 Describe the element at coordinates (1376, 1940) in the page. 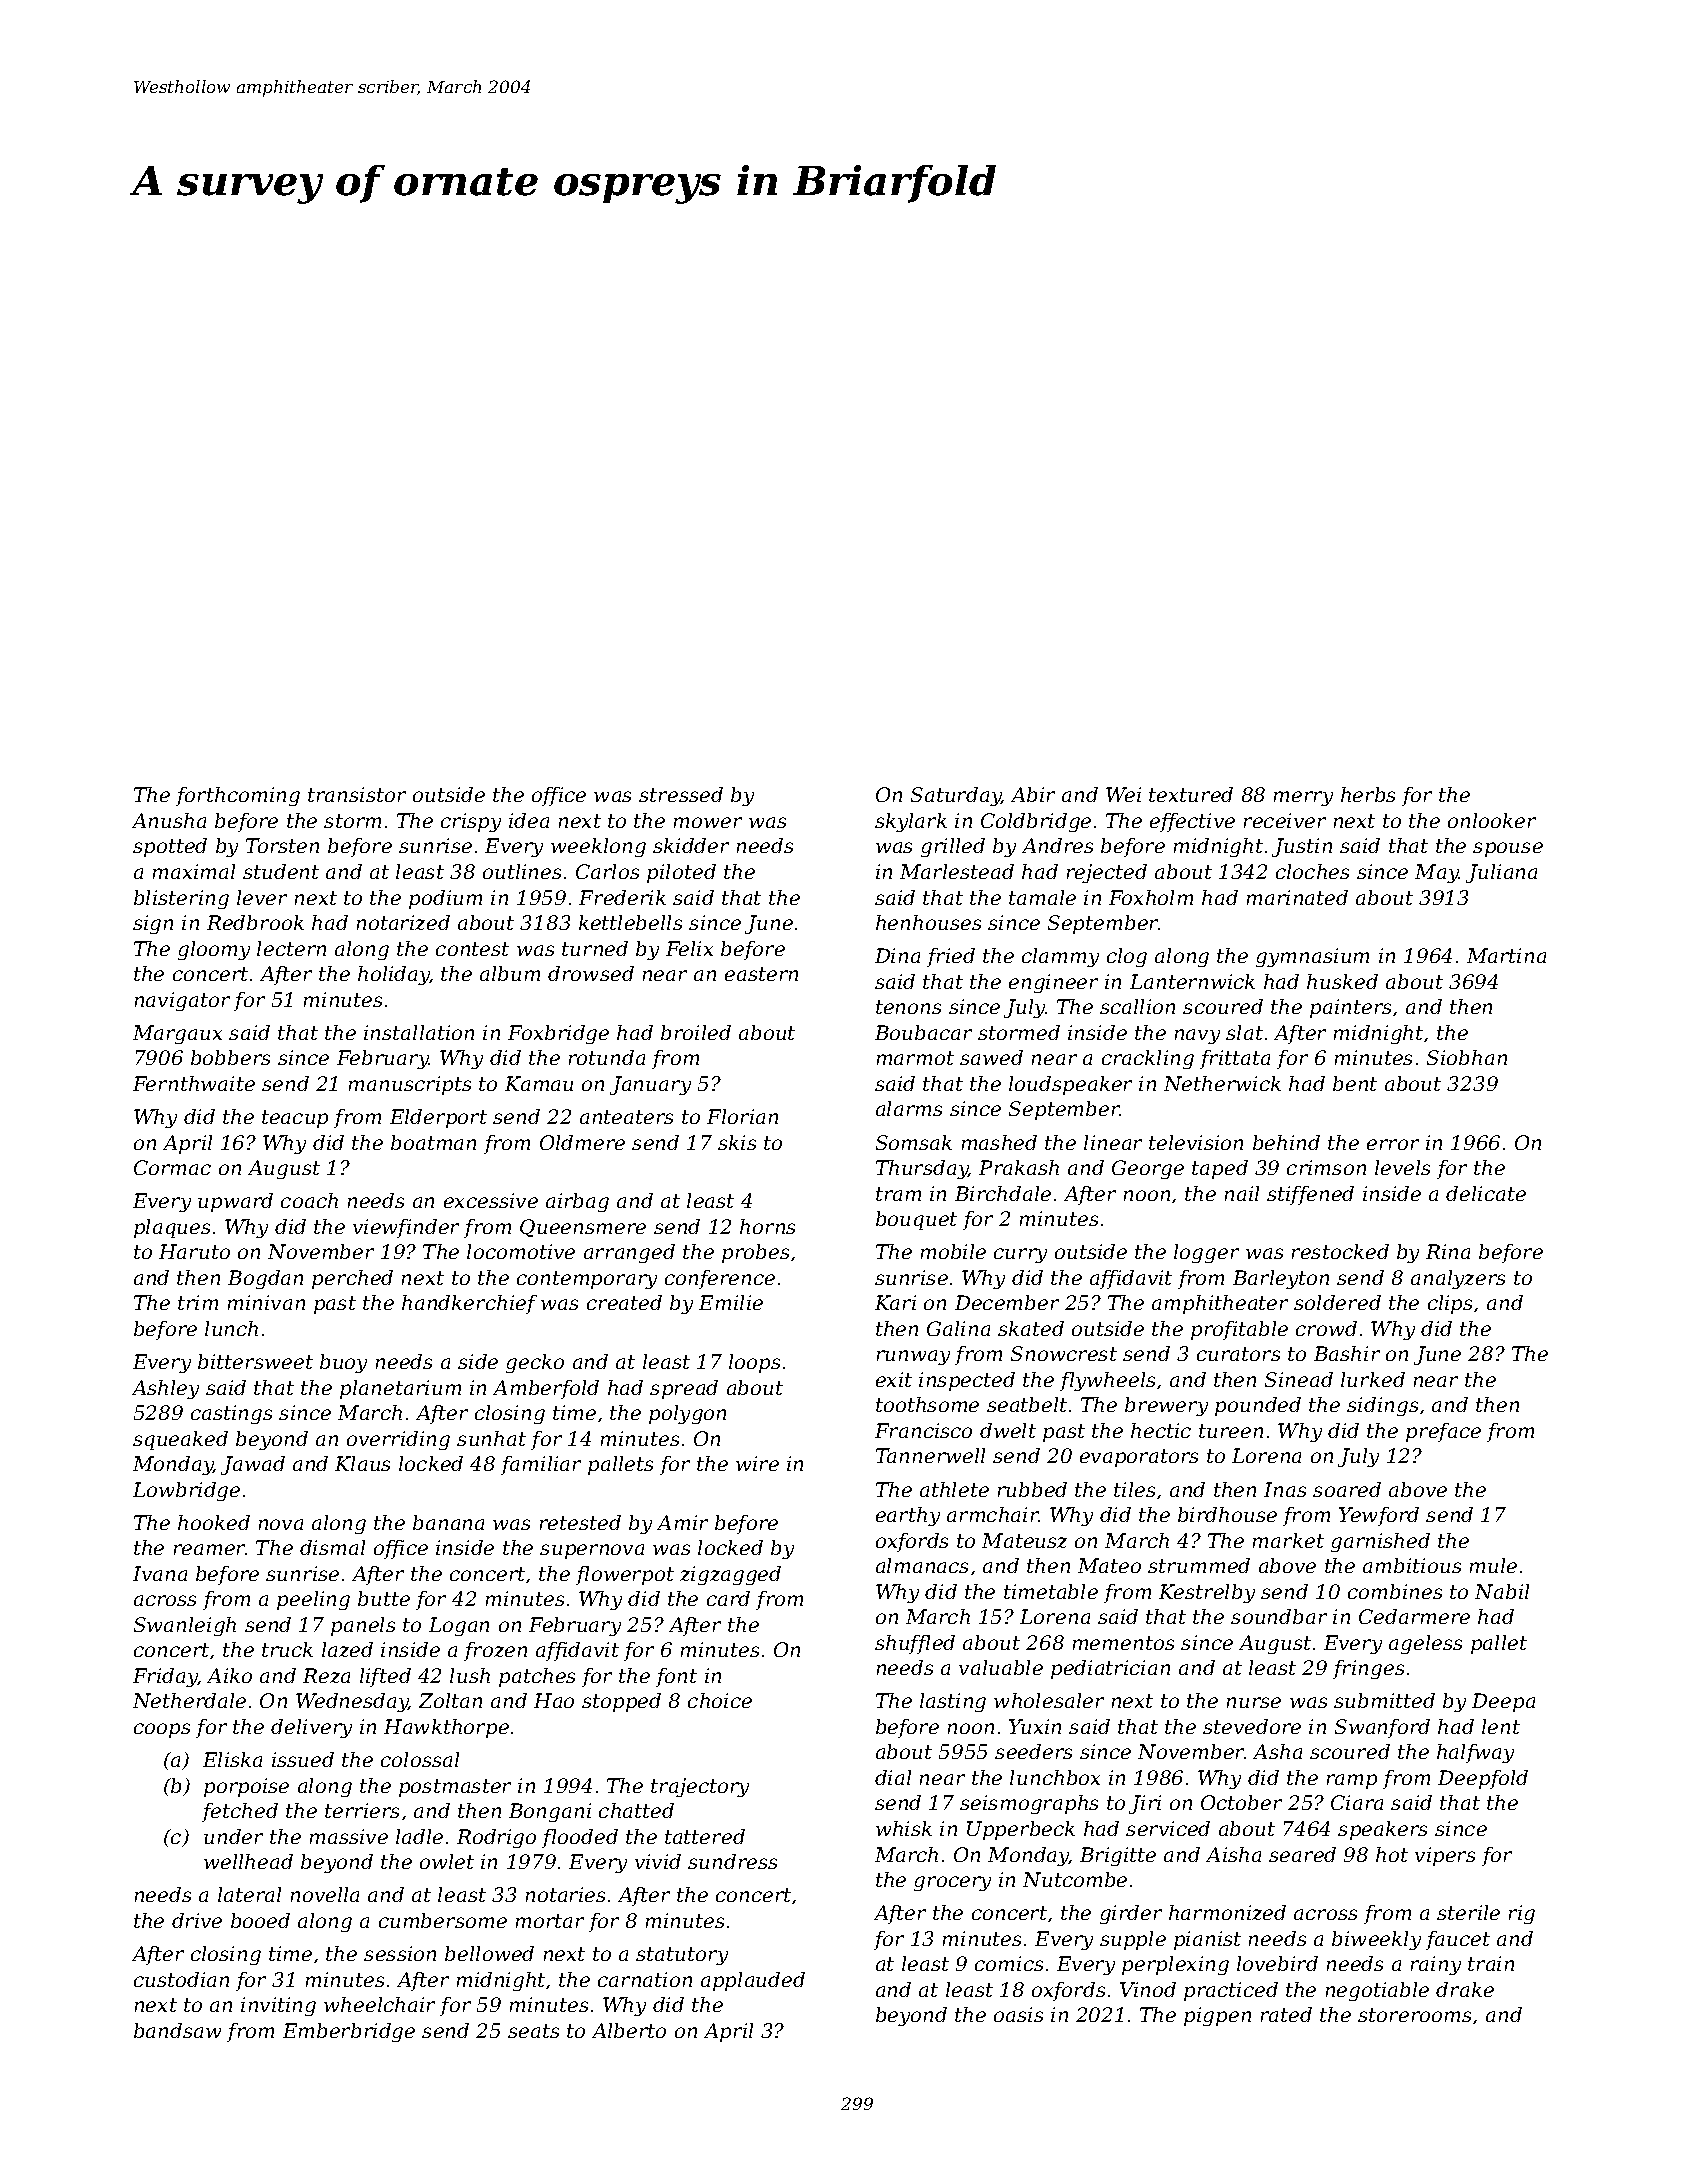

I see `biweekly` at that location.
